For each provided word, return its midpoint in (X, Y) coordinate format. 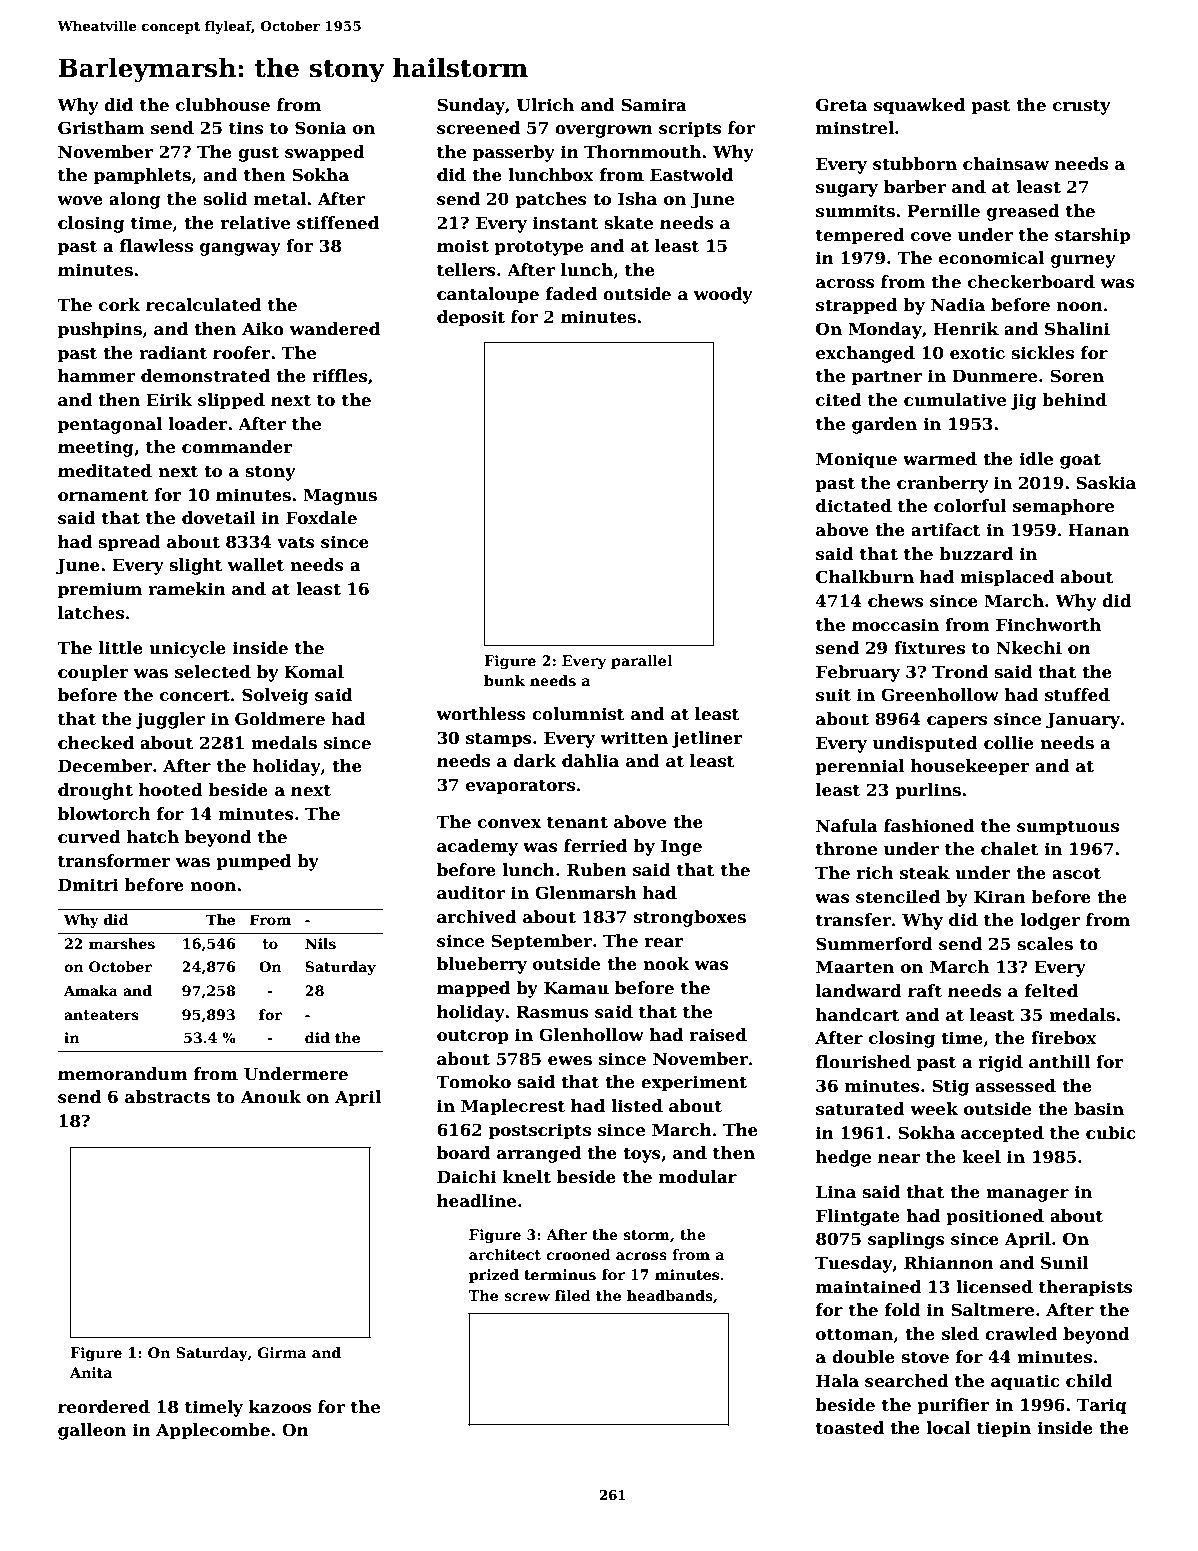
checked (96, 743)
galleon (92, 1431)
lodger (1050, 921)
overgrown (604, 131)
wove (80, 201)
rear (664, 943)
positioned (995, 1217)
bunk (504, 680)
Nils (320, 943)
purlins (928, 791)
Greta (841, 105)
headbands (670, 1295)
